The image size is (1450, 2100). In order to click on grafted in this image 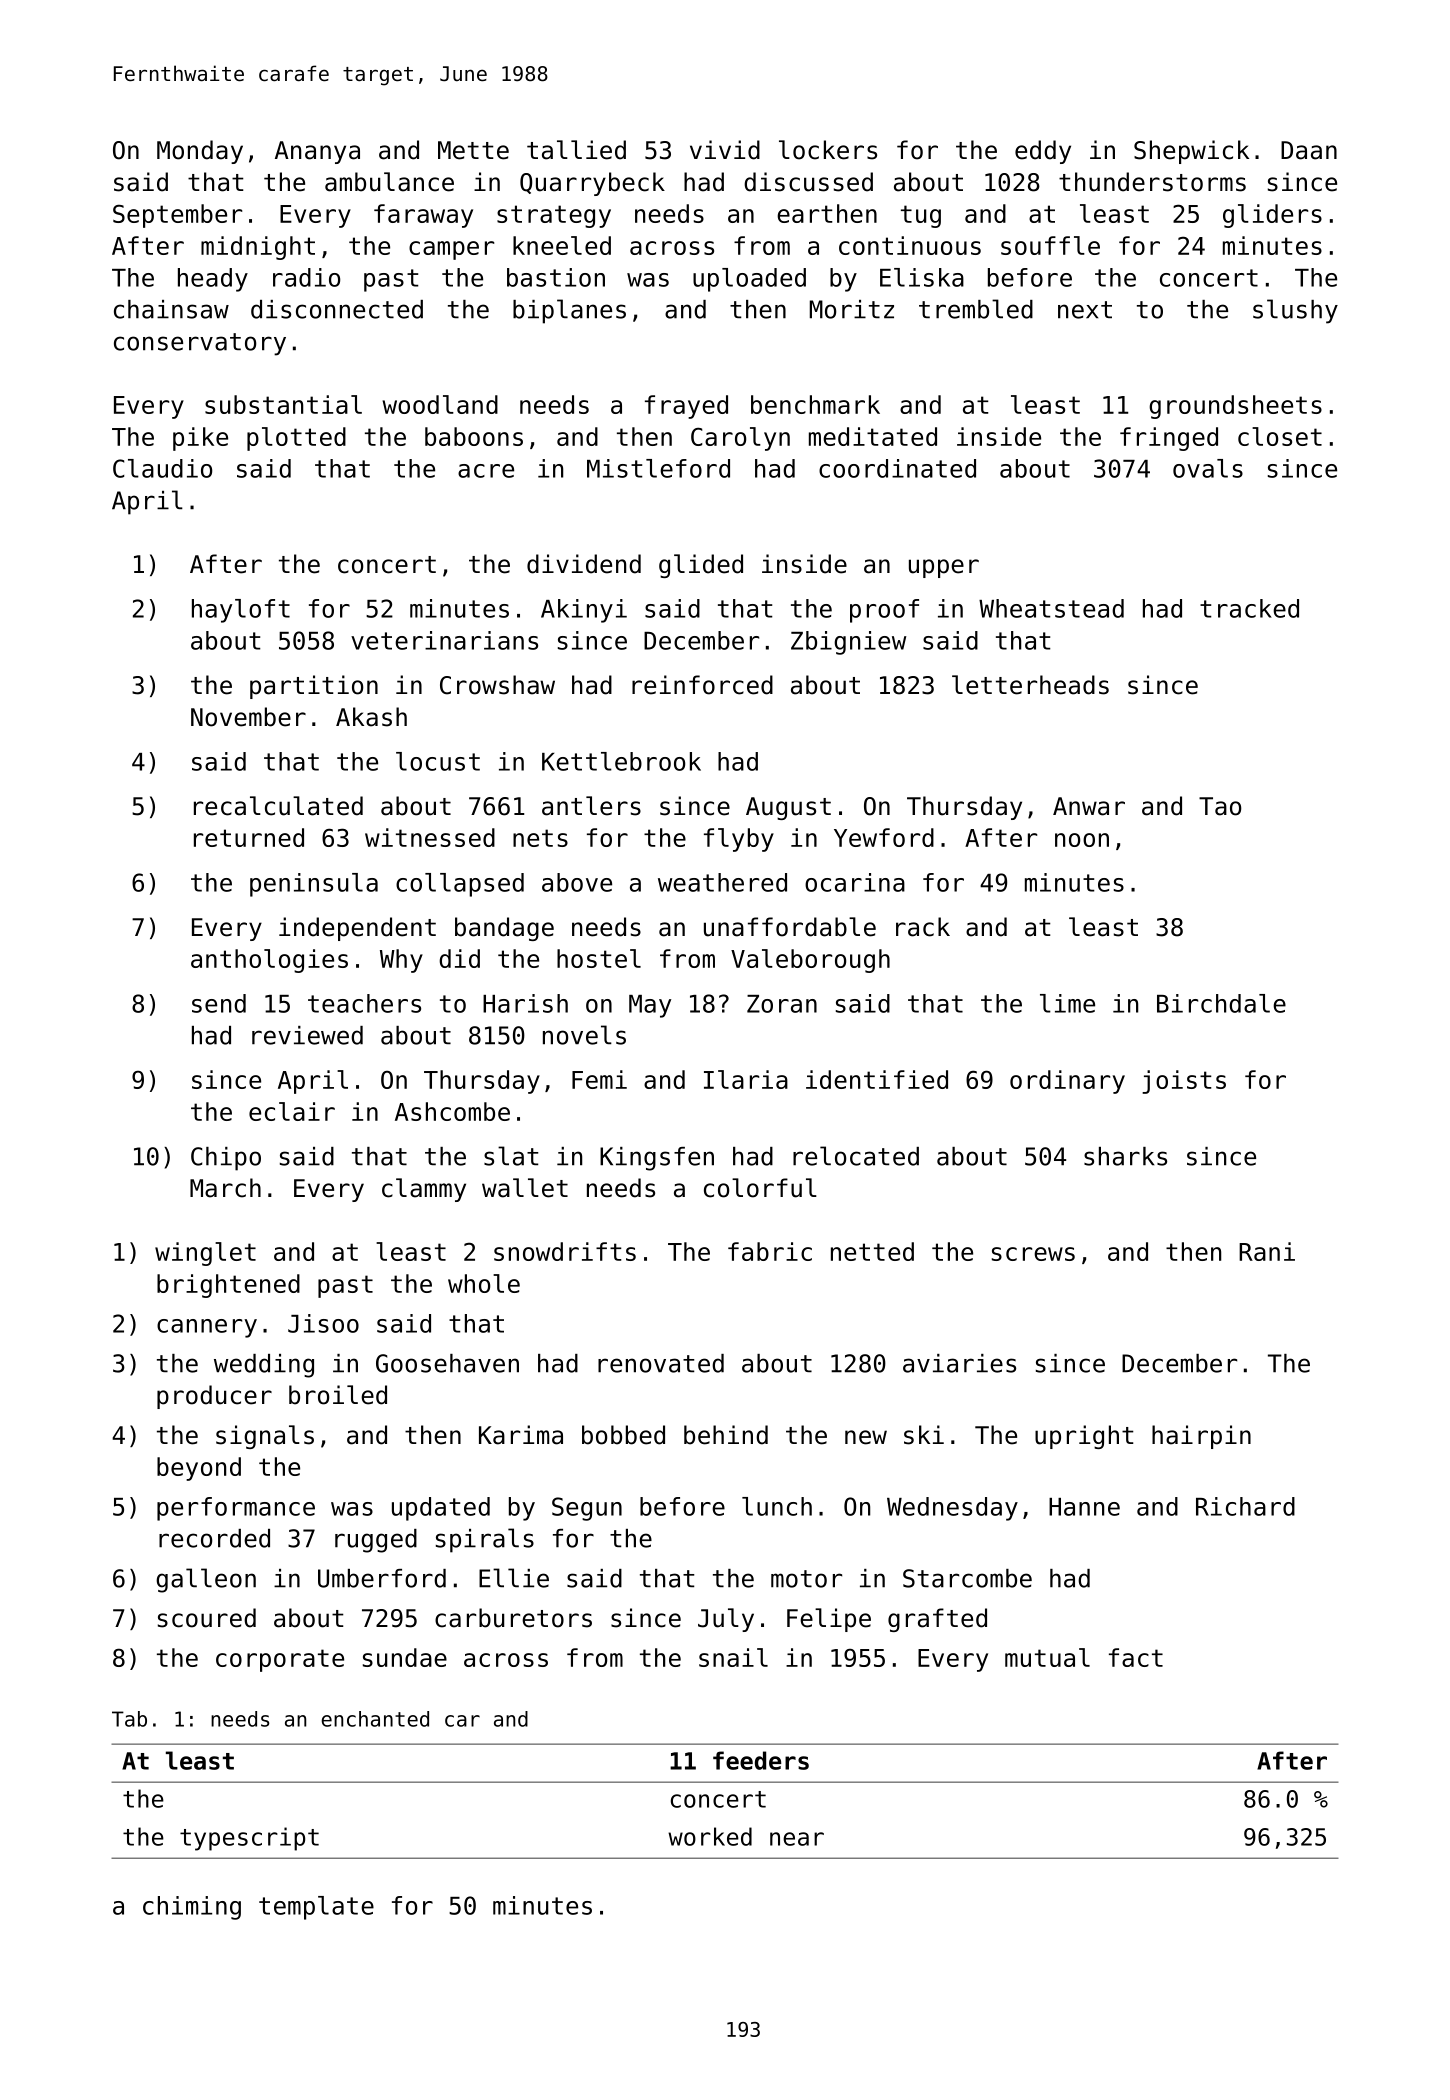, I will do `click(937, 1620)`.
